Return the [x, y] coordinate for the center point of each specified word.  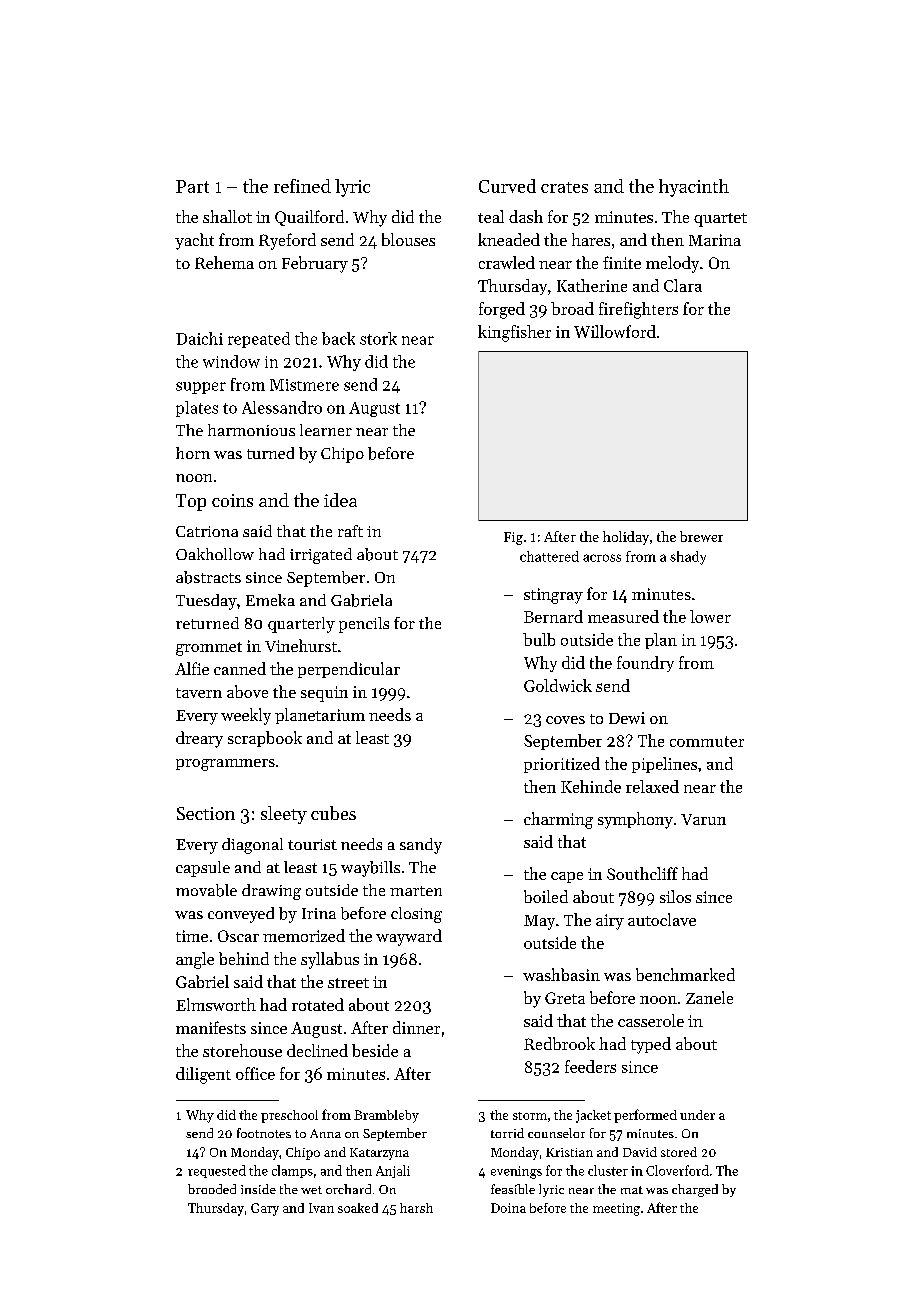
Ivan [321, 1208]
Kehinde [591, 786]
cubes [333, 813]
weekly [246, 716]
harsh [416, 1208]
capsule [203, 869]
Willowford [615, 331]
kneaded [509, 239]
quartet [720, 220]
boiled [546, 896]
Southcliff [642, 873]
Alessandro [282, 407]
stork [378, 338]
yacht [194, 241]
